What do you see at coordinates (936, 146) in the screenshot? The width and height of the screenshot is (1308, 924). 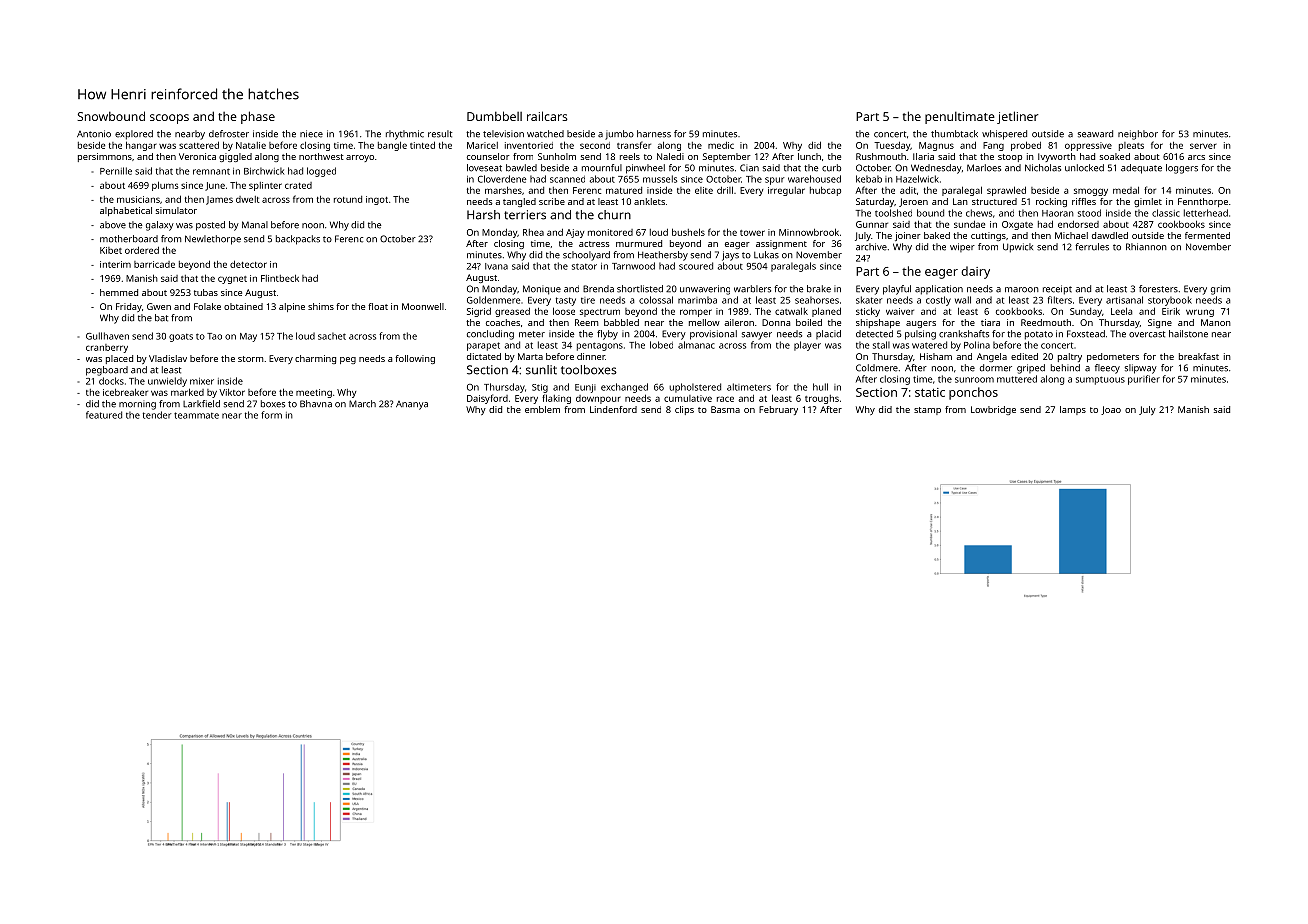 I see `Magnus` at bounding box center [936, 146].
